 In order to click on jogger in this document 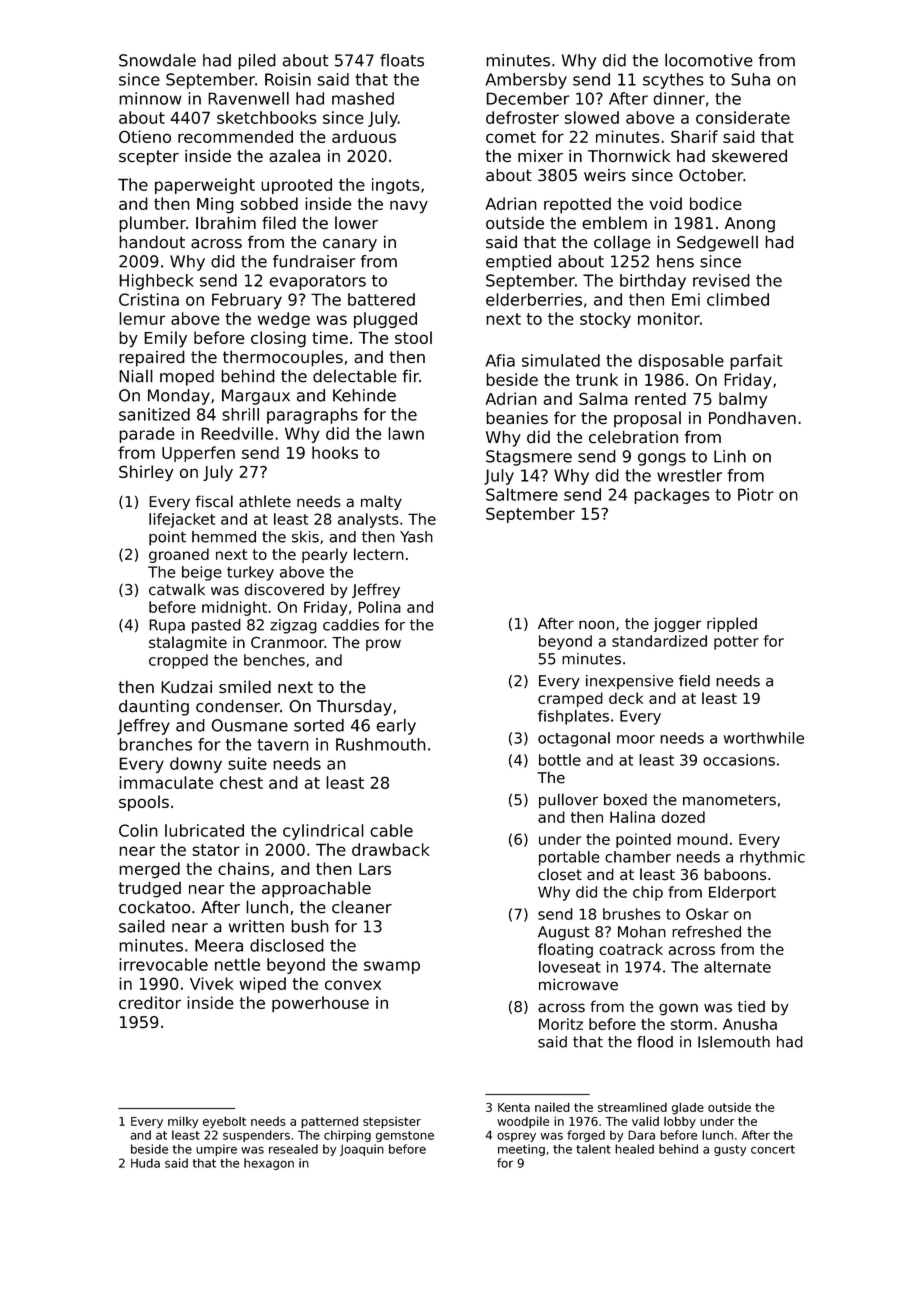, I will do `click(678, 625)`.
